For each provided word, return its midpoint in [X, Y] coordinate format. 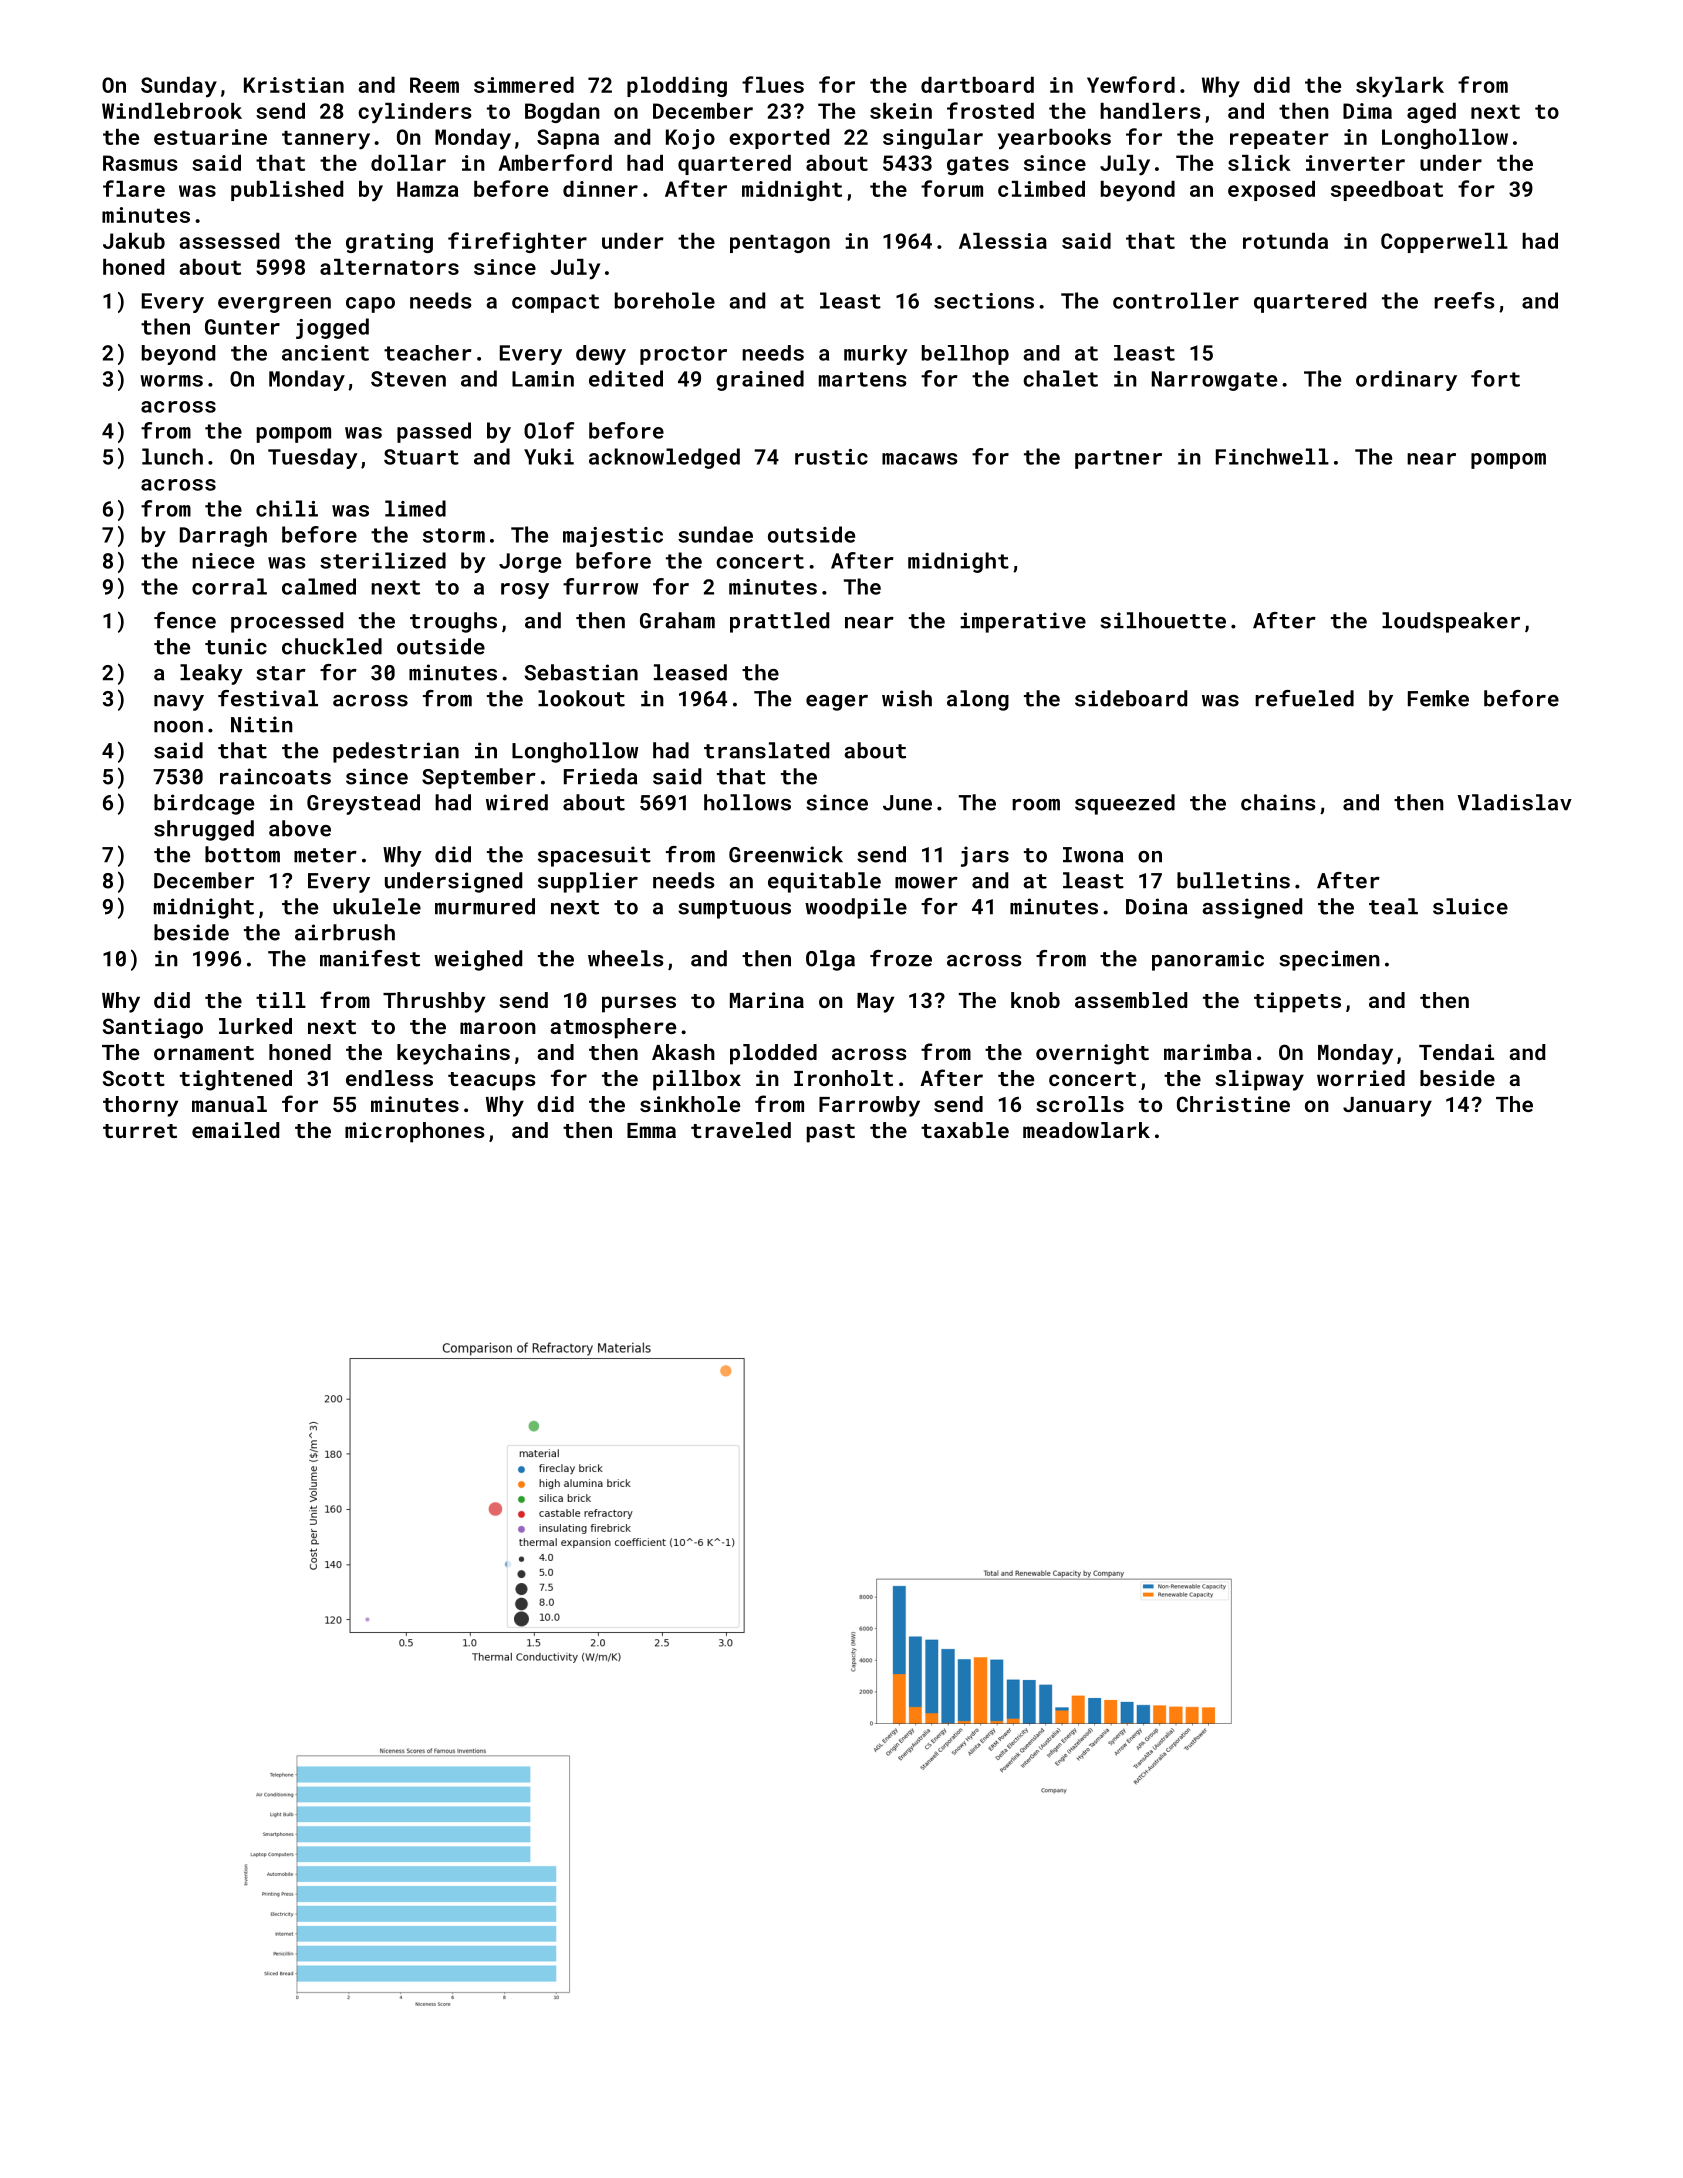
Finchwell [1272, 456]
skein [901, 111]
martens [863, 379]
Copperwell [1444, 243]
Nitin [262, 724]
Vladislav [1514, 802]
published [287, 191]
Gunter [242, 327]
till [281, 1000]
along [978, 700]
